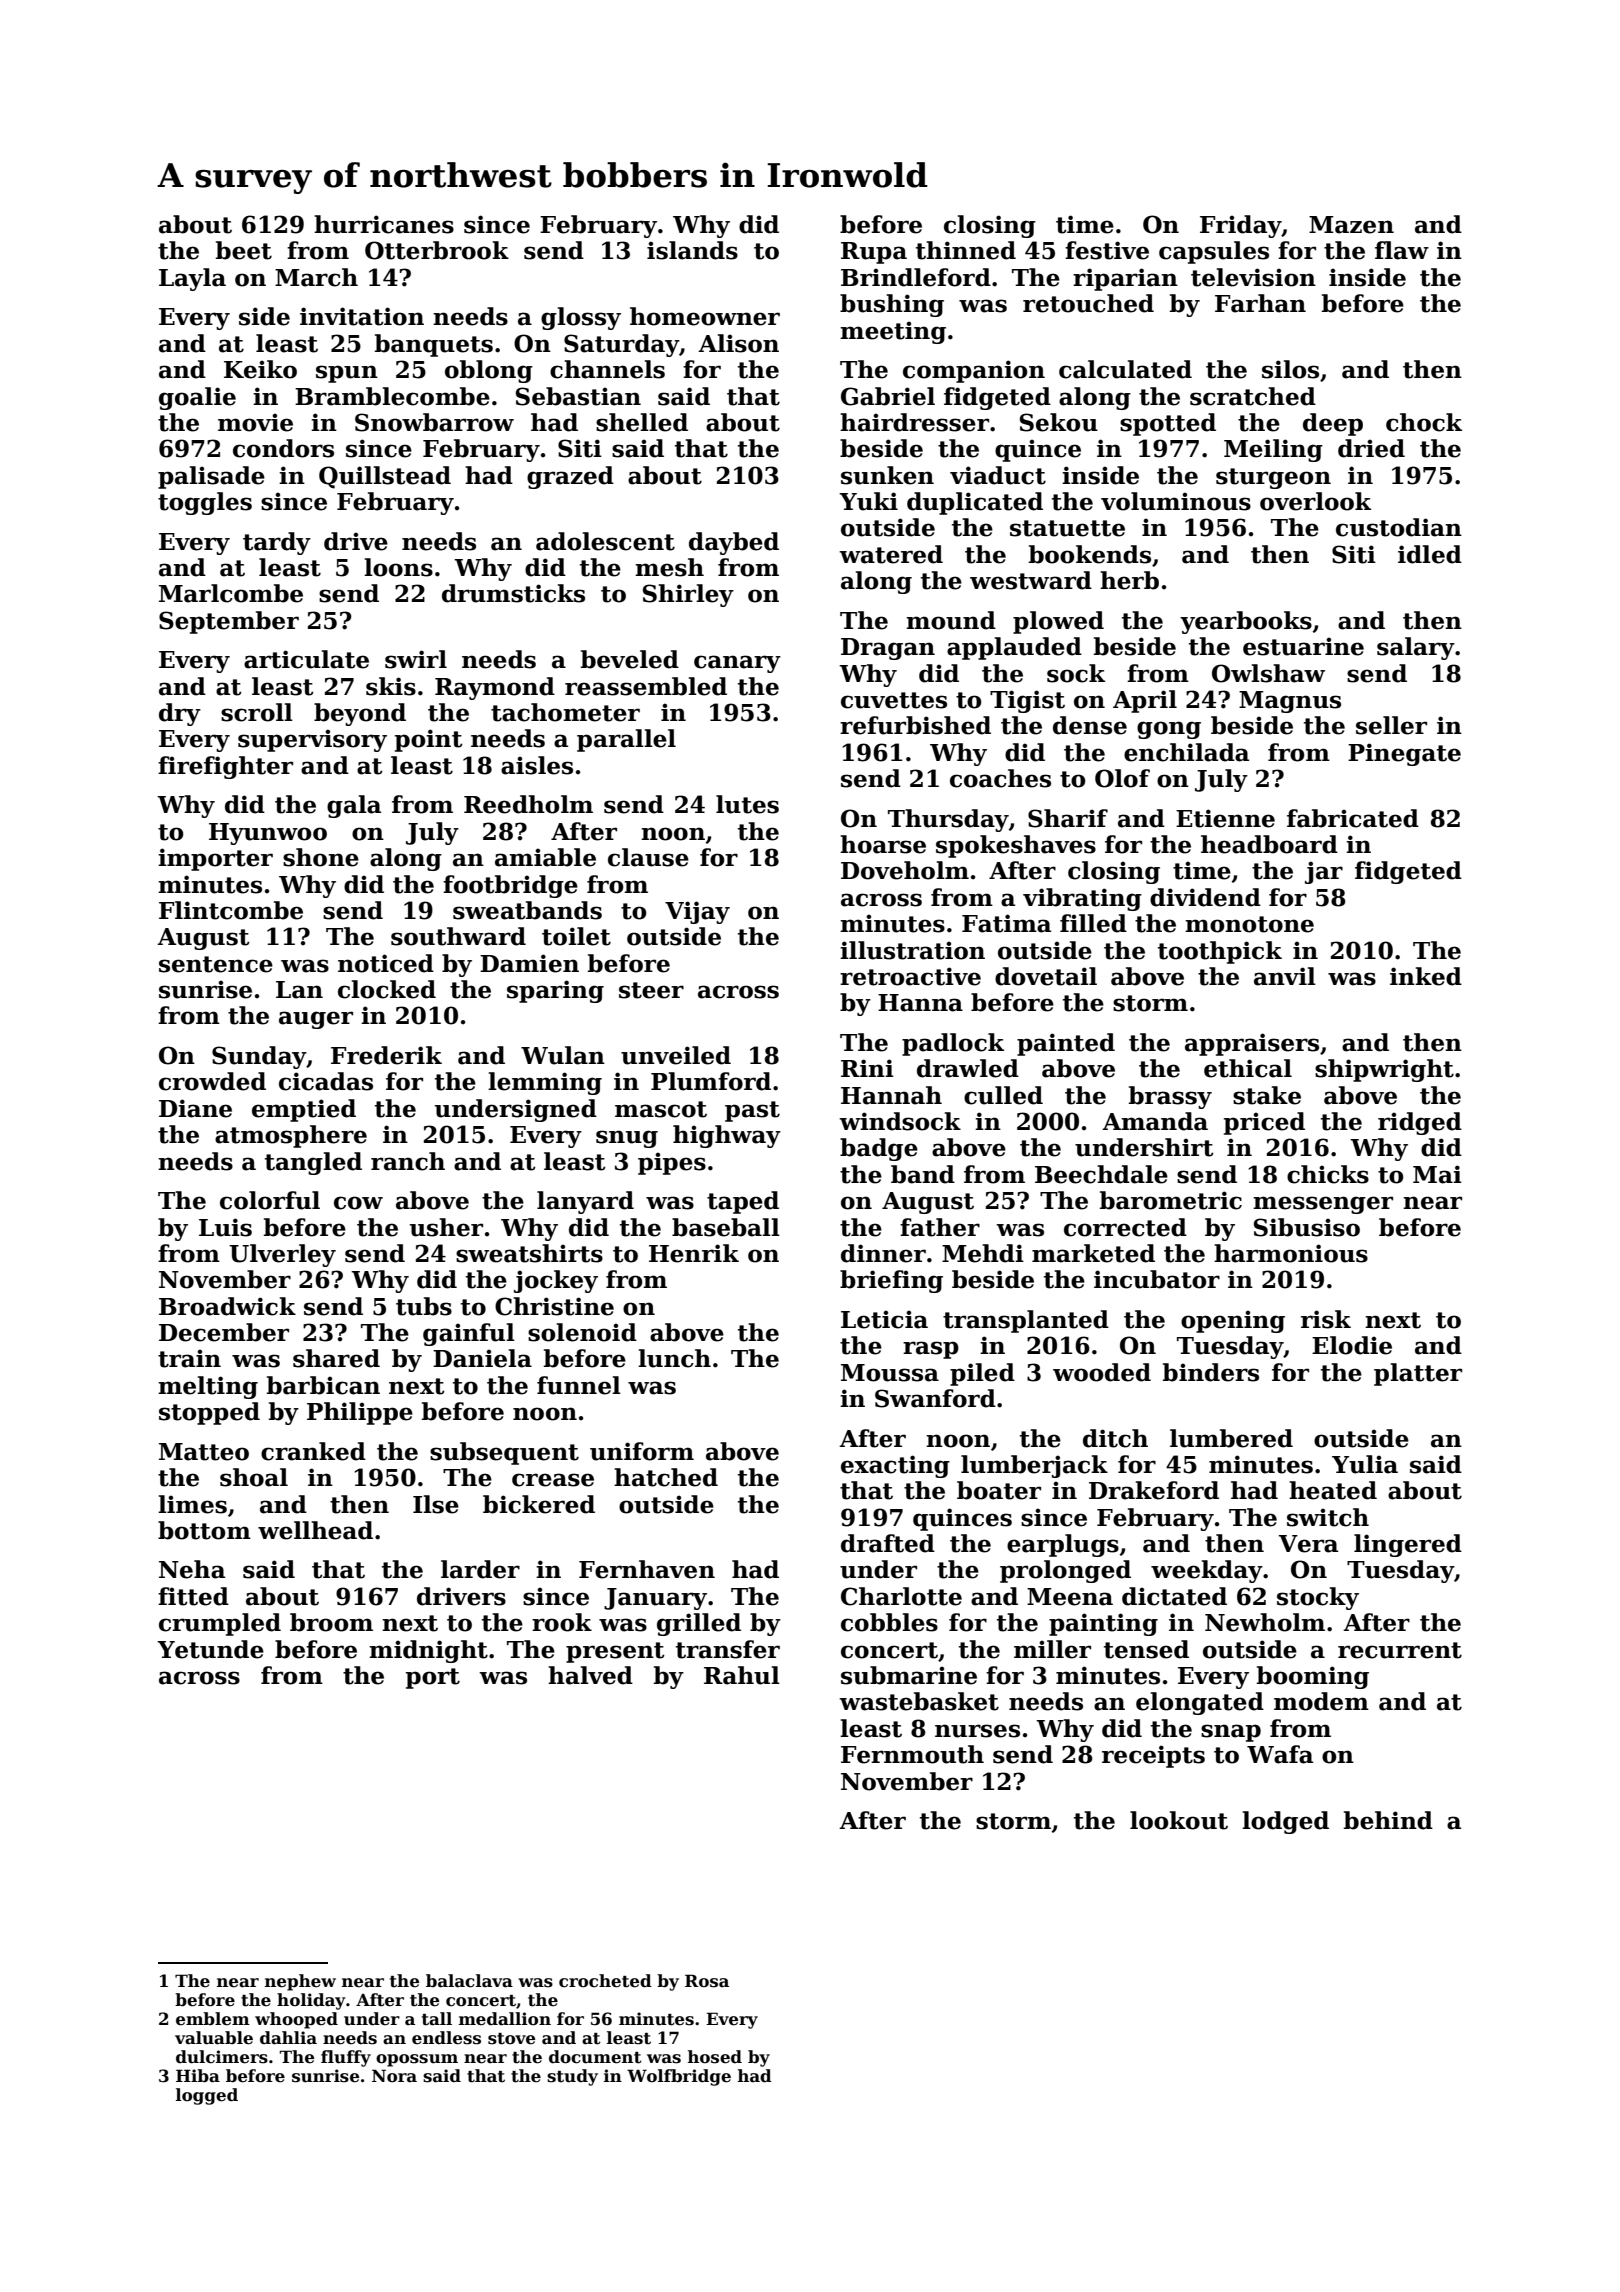 This page has width=1620, height=2292. What do you see at coordinates (1246, 622) in the page?
I see `yearbooks` at bounding box center [1246, 622].
